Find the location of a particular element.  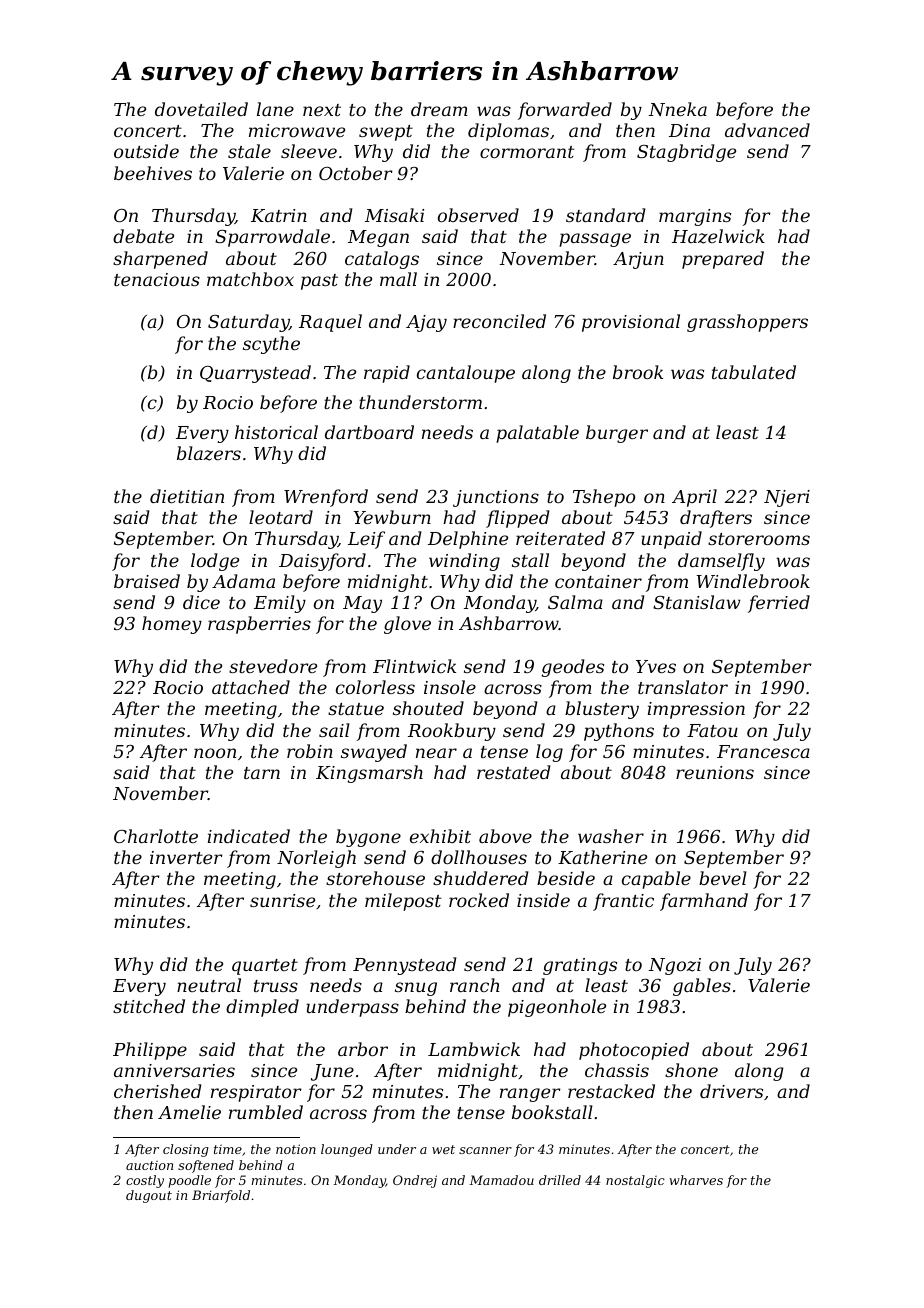

Amelie is located at coordinates (189, 1112).
